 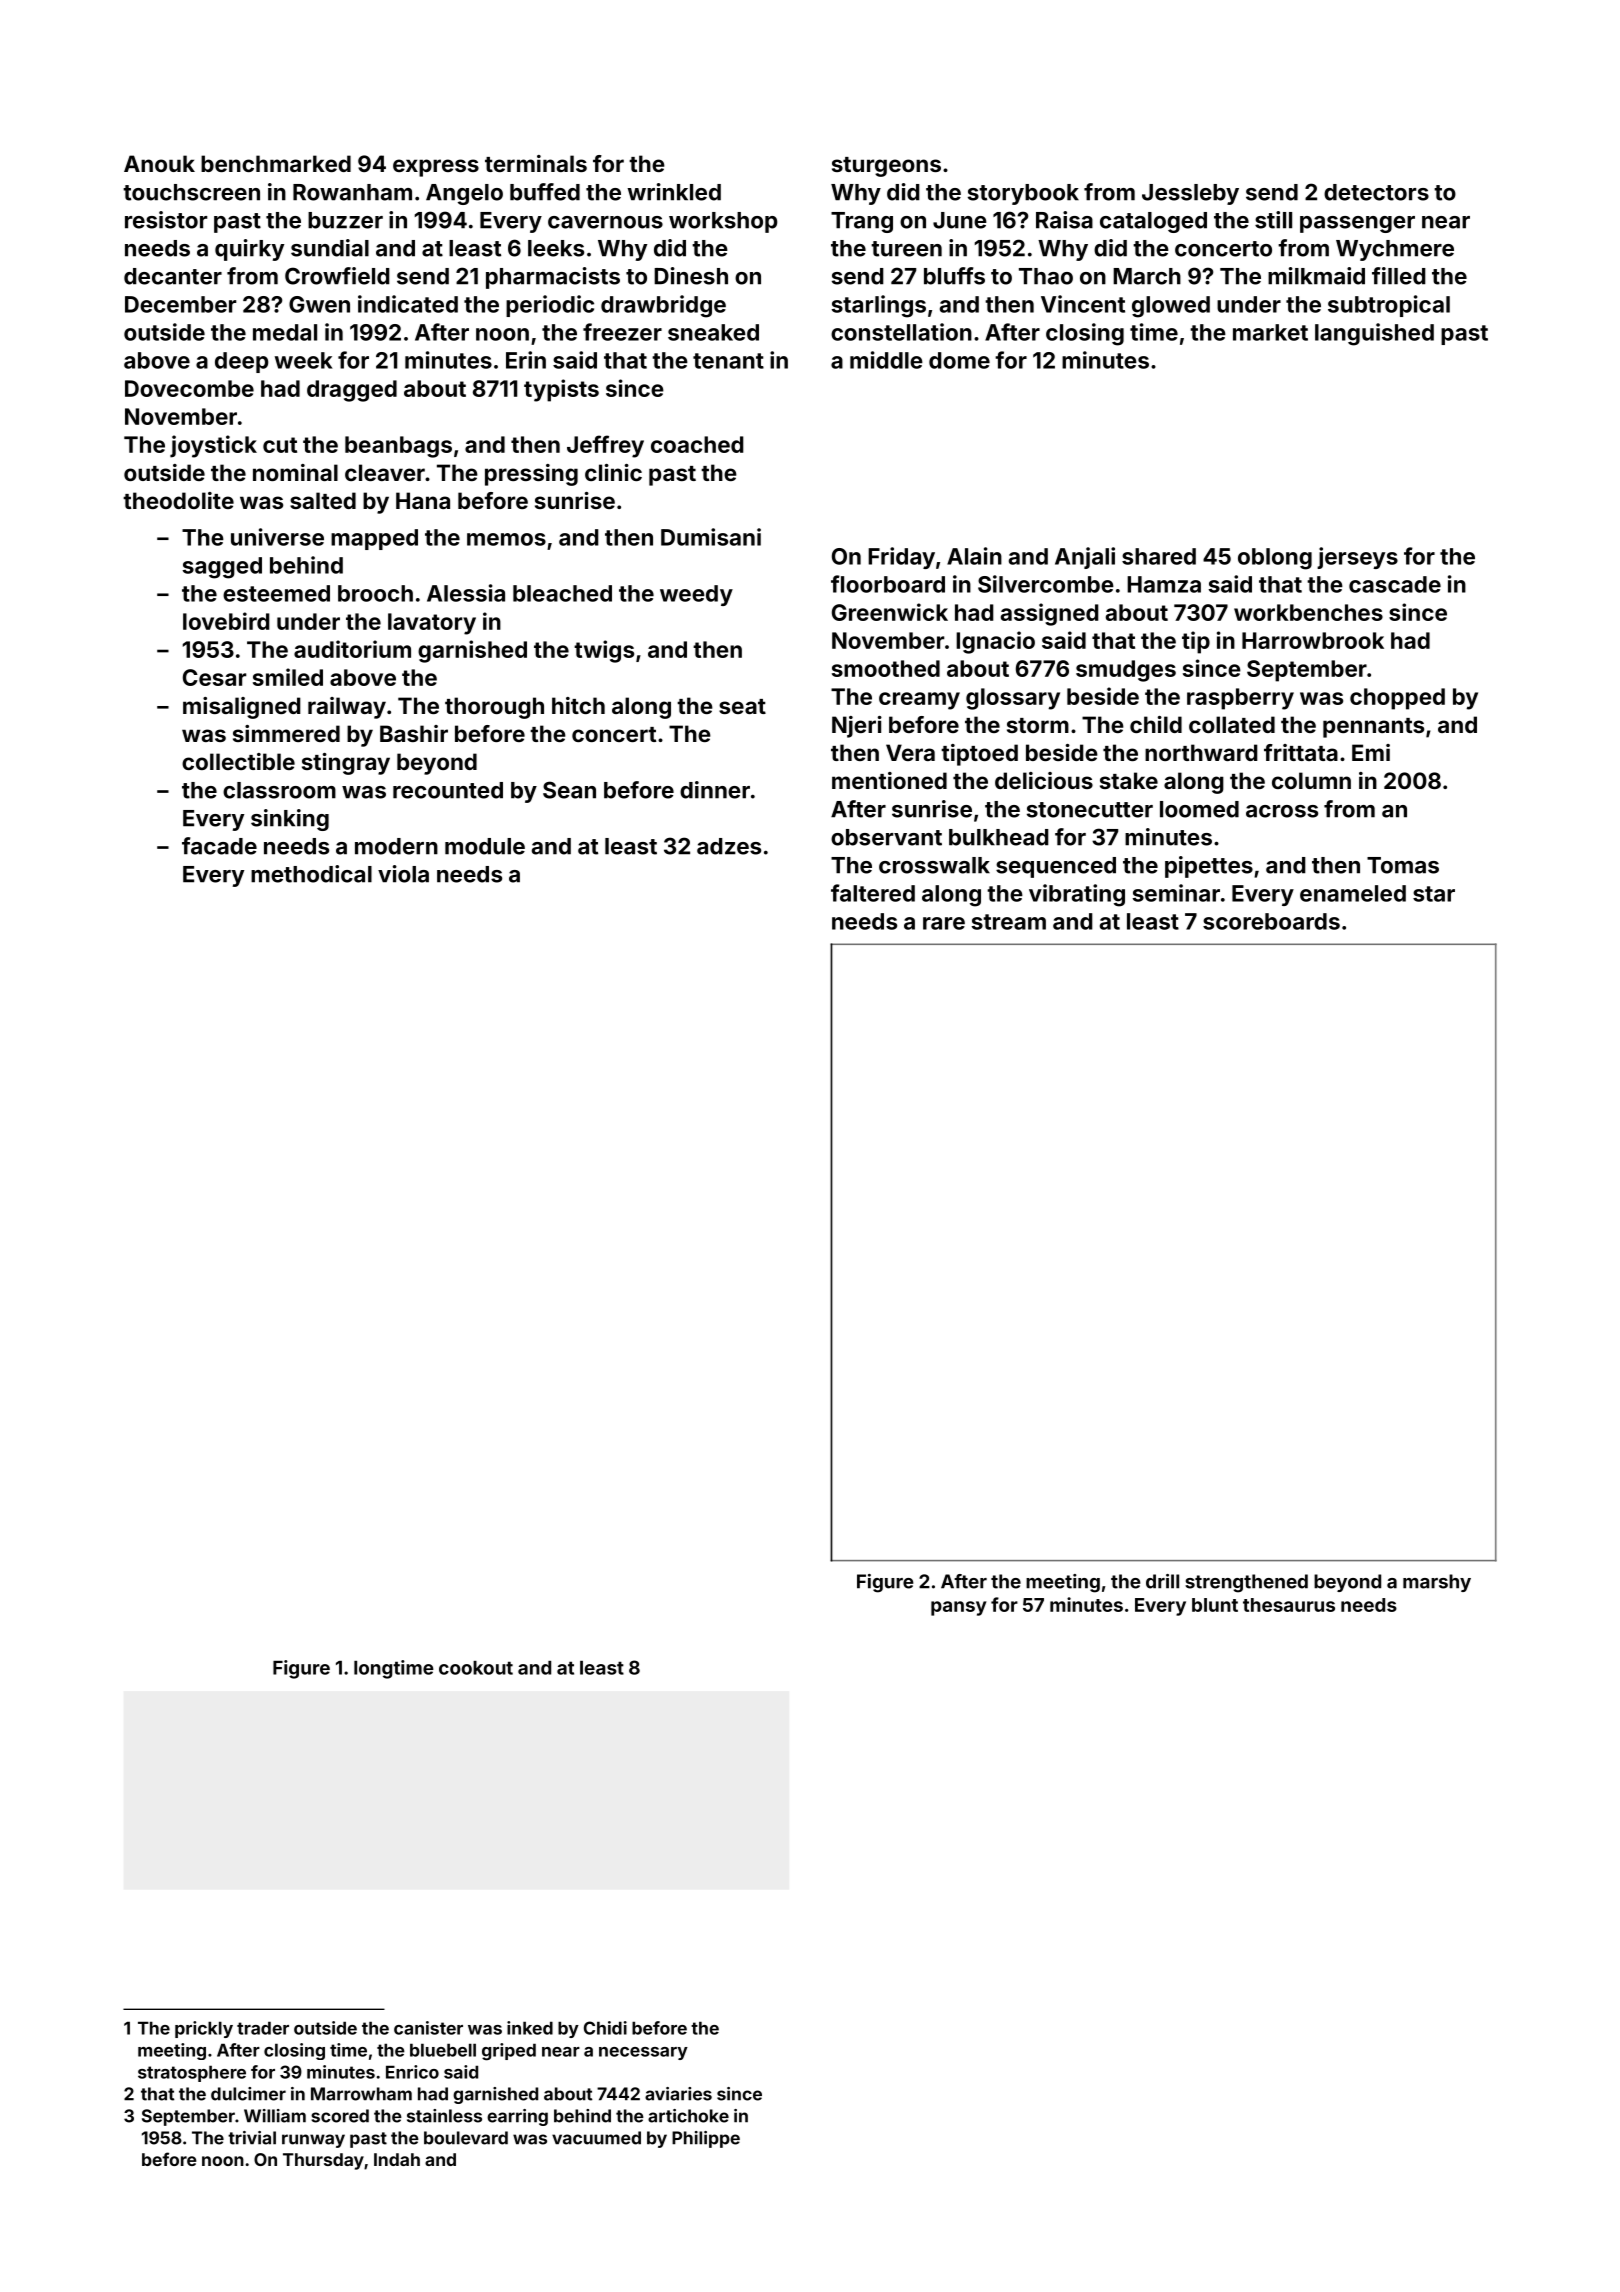 What do you see at coordinates (1374, 334) in the document?
I see `languished` at bounding box center [1374, 334].
